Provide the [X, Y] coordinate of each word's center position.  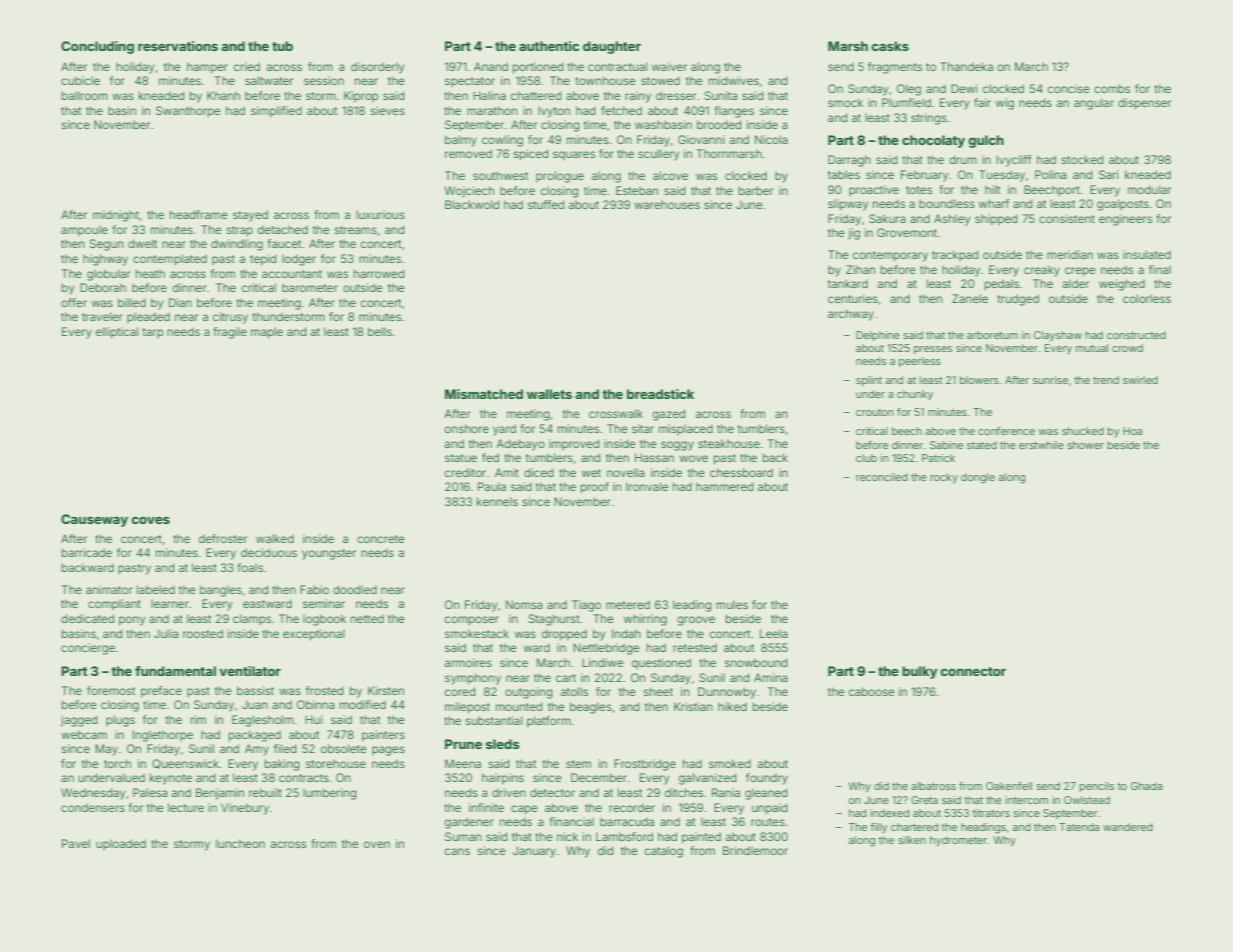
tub [282, 46]
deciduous [269, 552]
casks [890, 46]
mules [732, 605]
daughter [612, 47]
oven [377, 844]
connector [973, 671]
